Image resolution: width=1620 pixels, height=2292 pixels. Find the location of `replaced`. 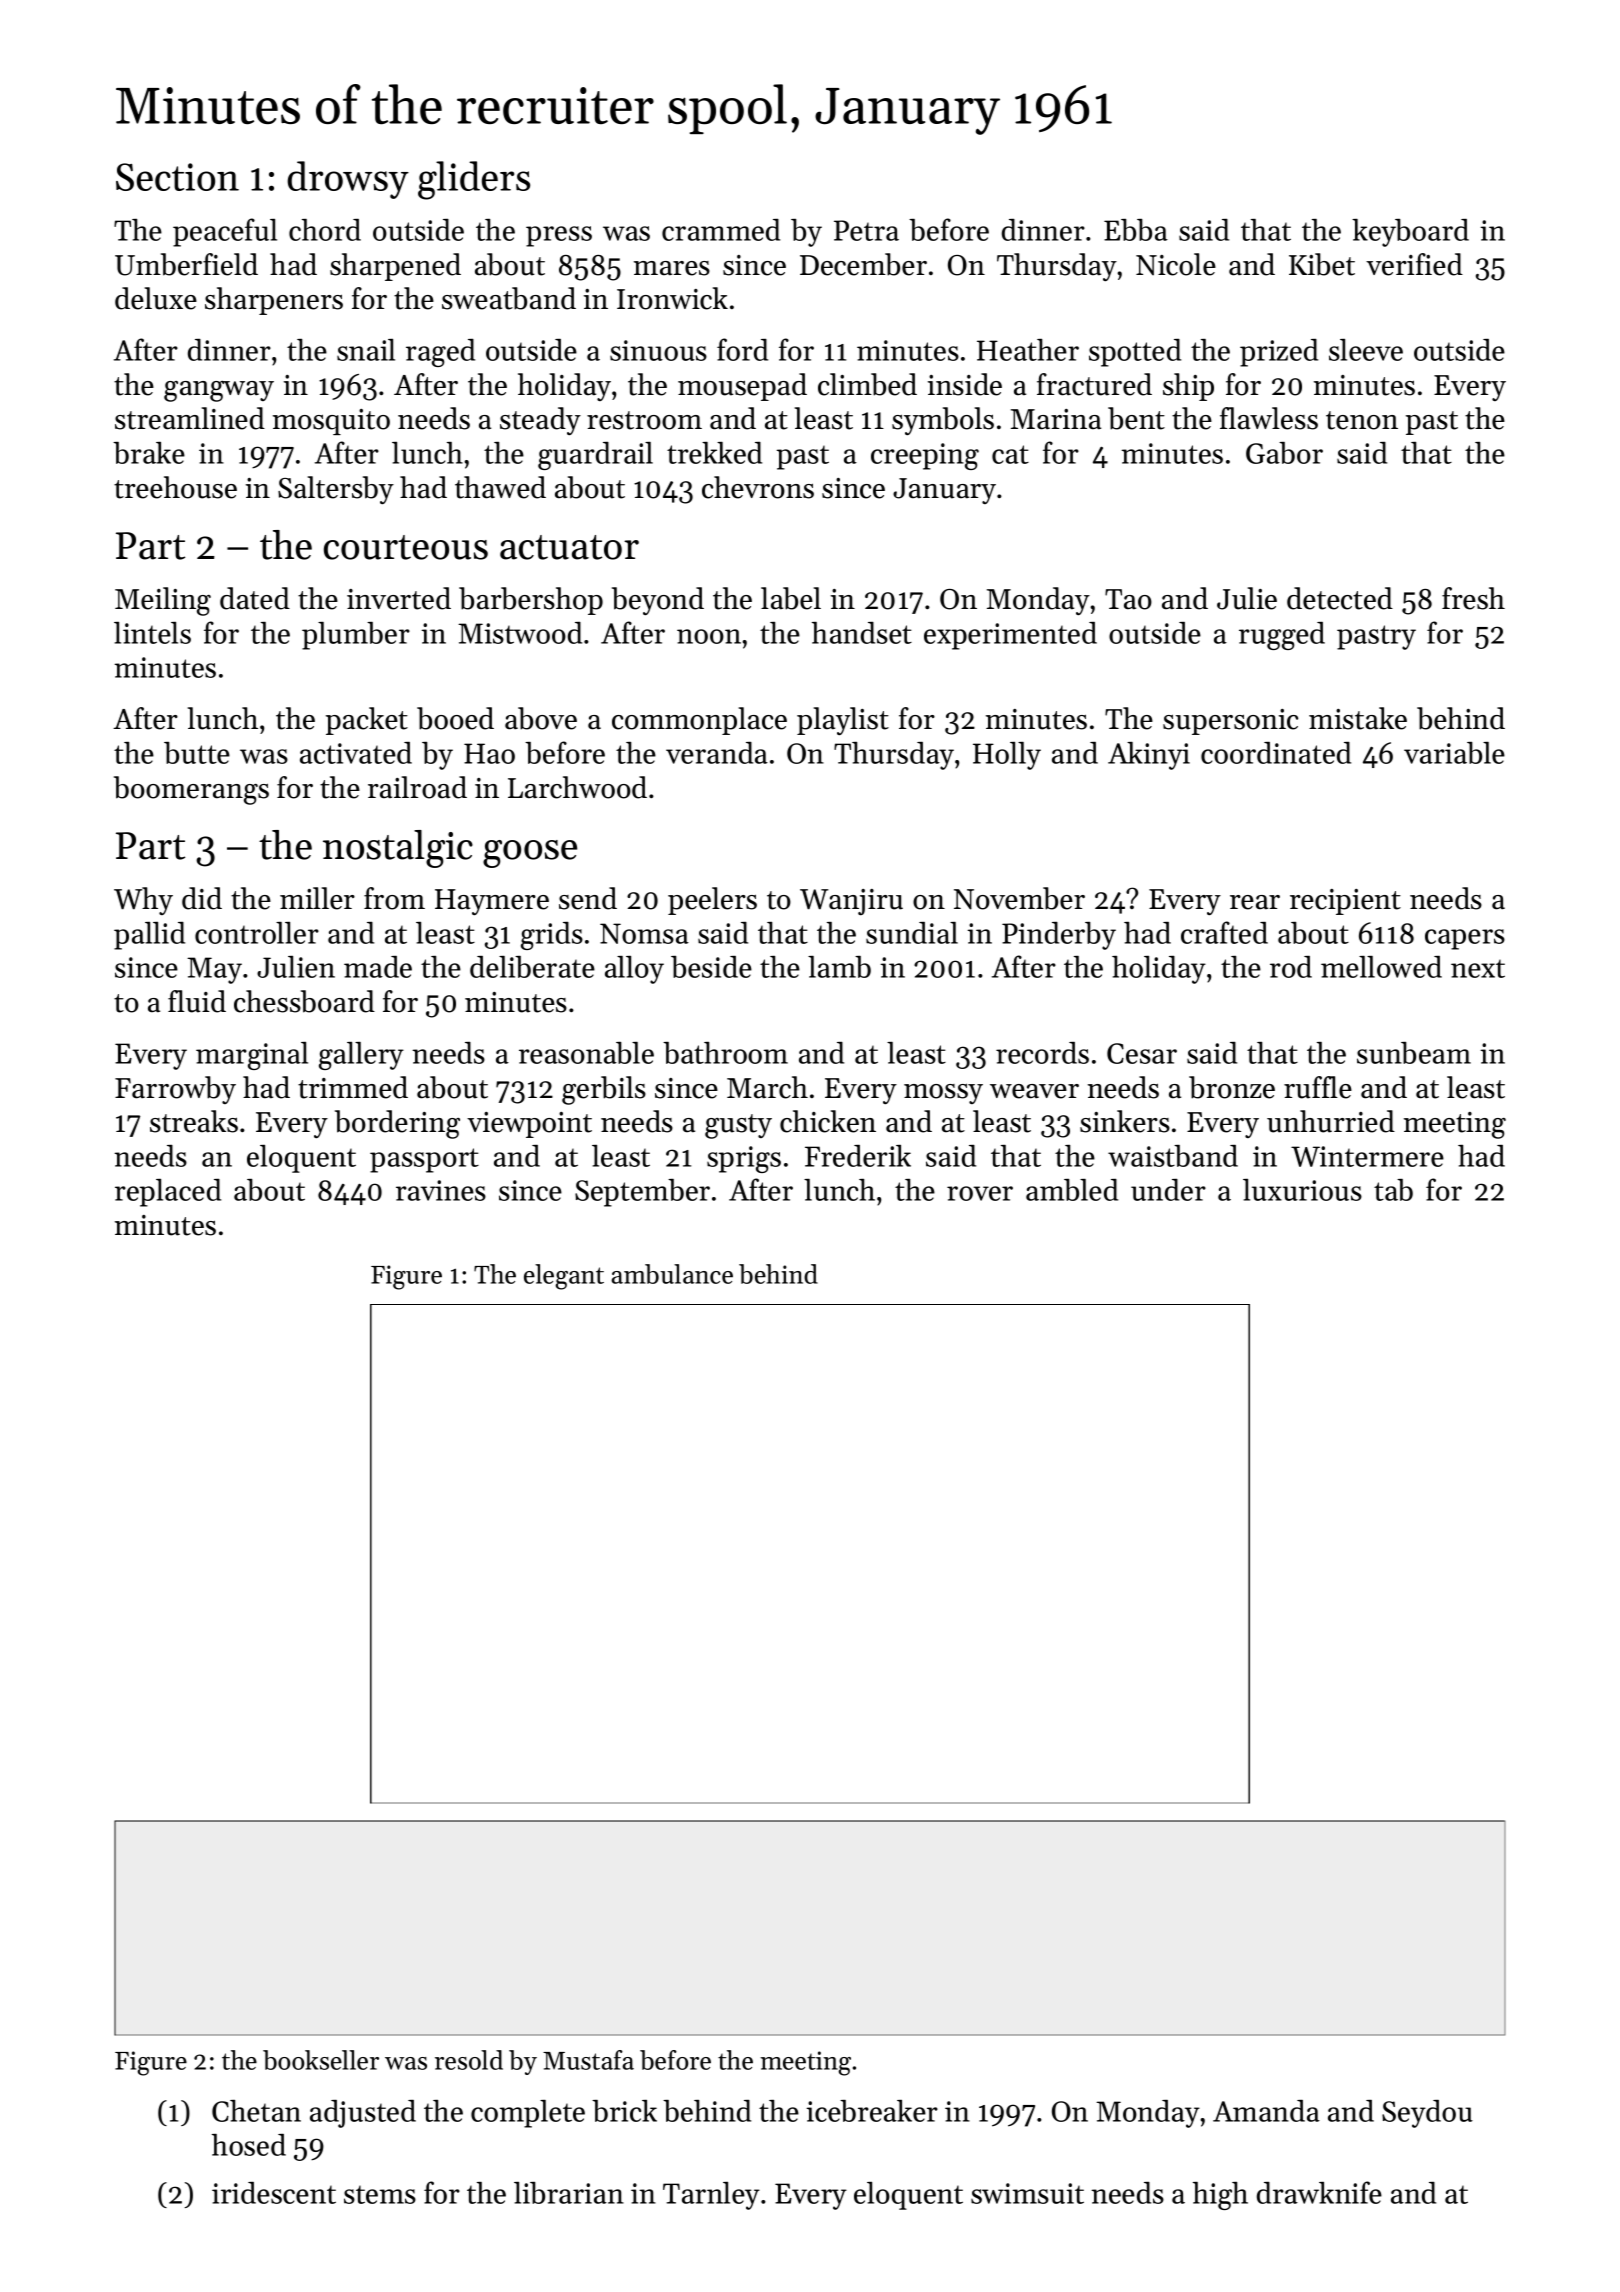

replaced is located at coordinates (168, 1193).
